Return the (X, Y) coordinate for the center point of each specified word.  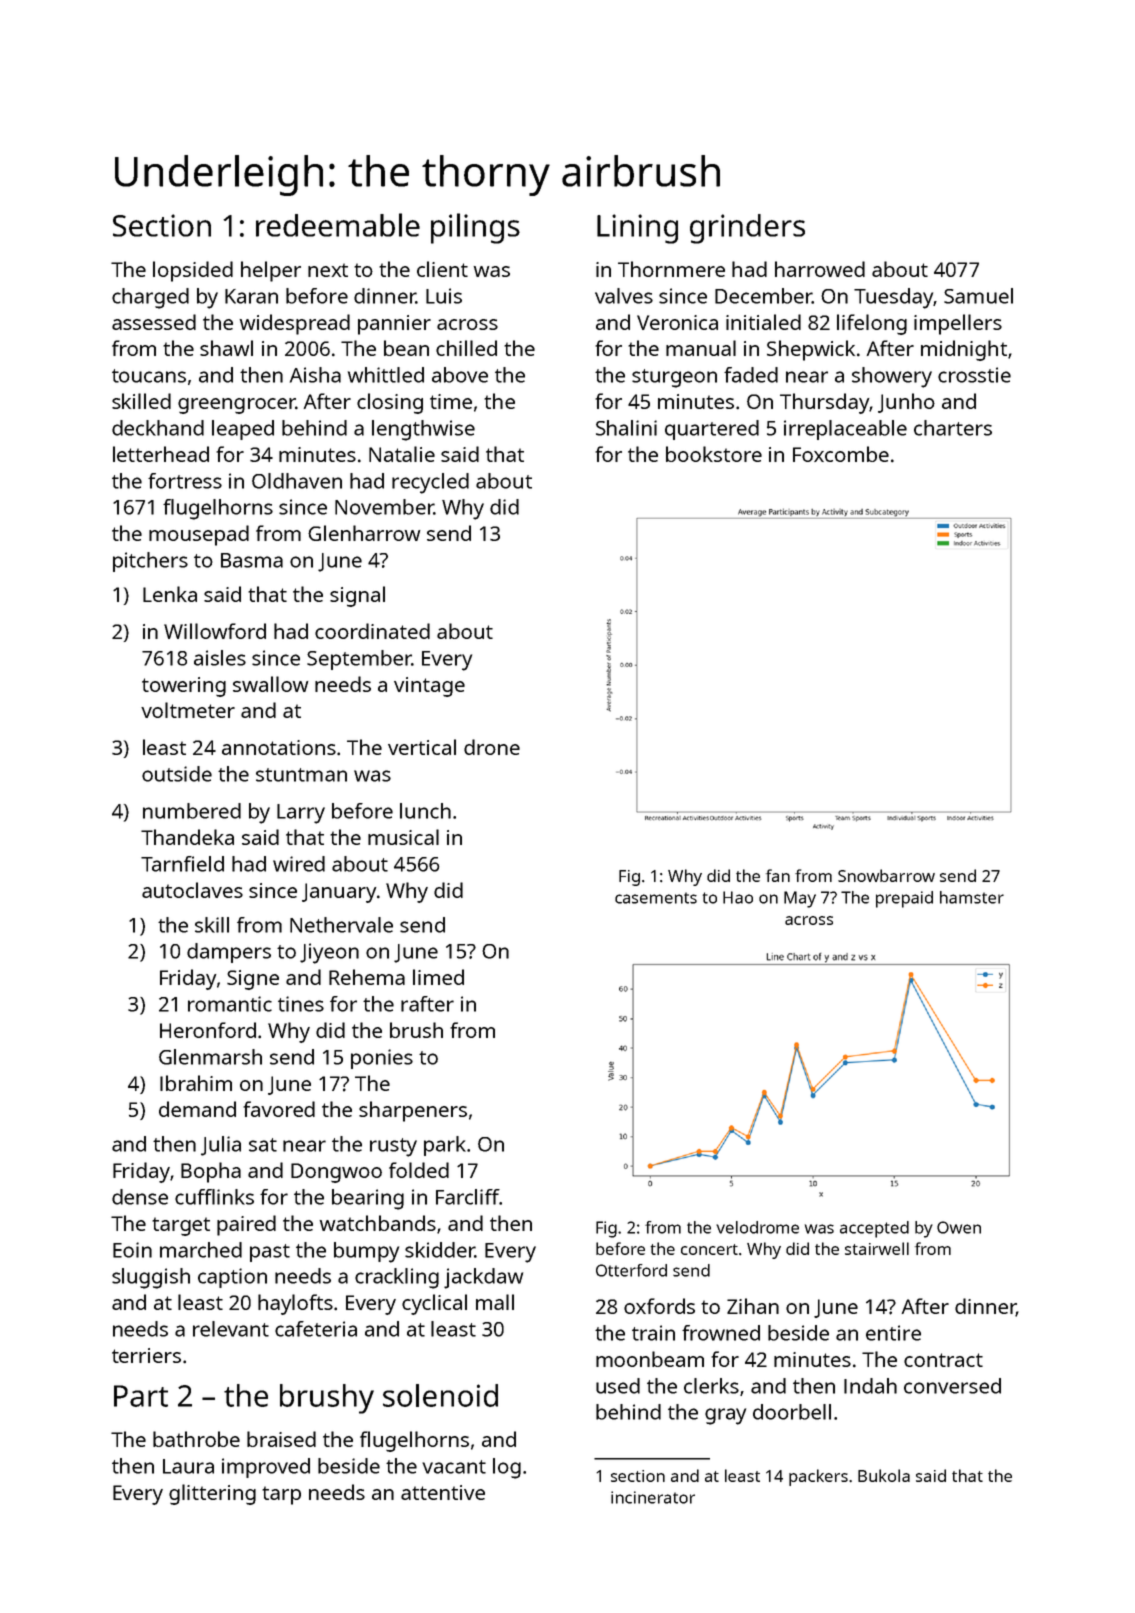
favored (279, 1109)
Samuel (978, 296)
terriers (146, 1355)
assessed (154, 322)
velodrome (757, 1227)
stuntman (301, 775)
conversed (952, 1386)
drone (492, 747)
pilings (475, 228)
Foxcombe (841, 454)
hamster (972, 897)
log (507, 1468)
